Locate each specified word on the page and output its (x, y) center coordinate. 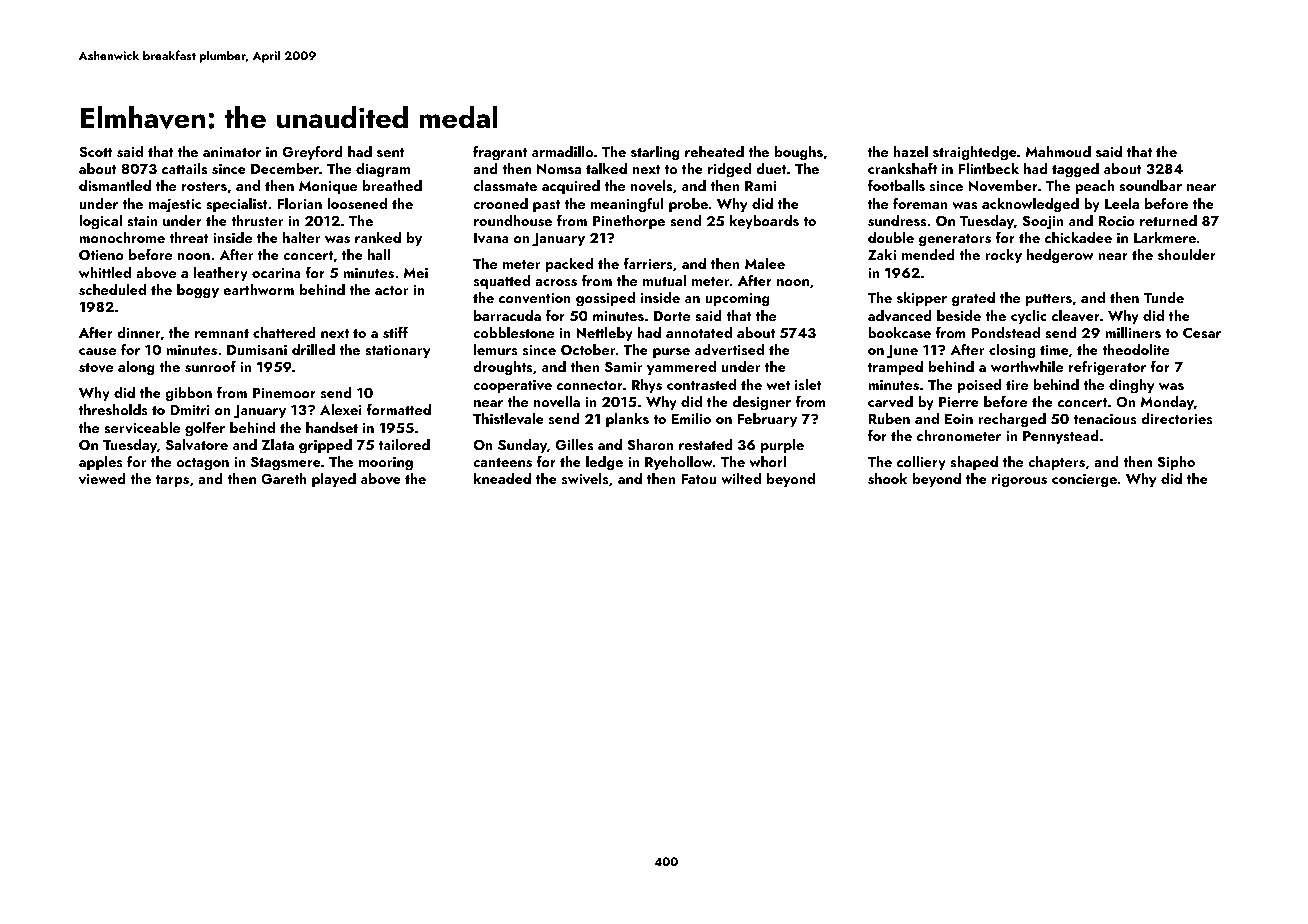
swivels (585, 479)
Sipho (1176, 463)
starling (655, 153)
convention (535, 298)
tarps (172, 481)
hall (379, 254)
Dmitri (190, 410)
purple (782, 446)
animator (232, 152)
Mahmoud (1058, 151)
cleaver (1076, 315)
